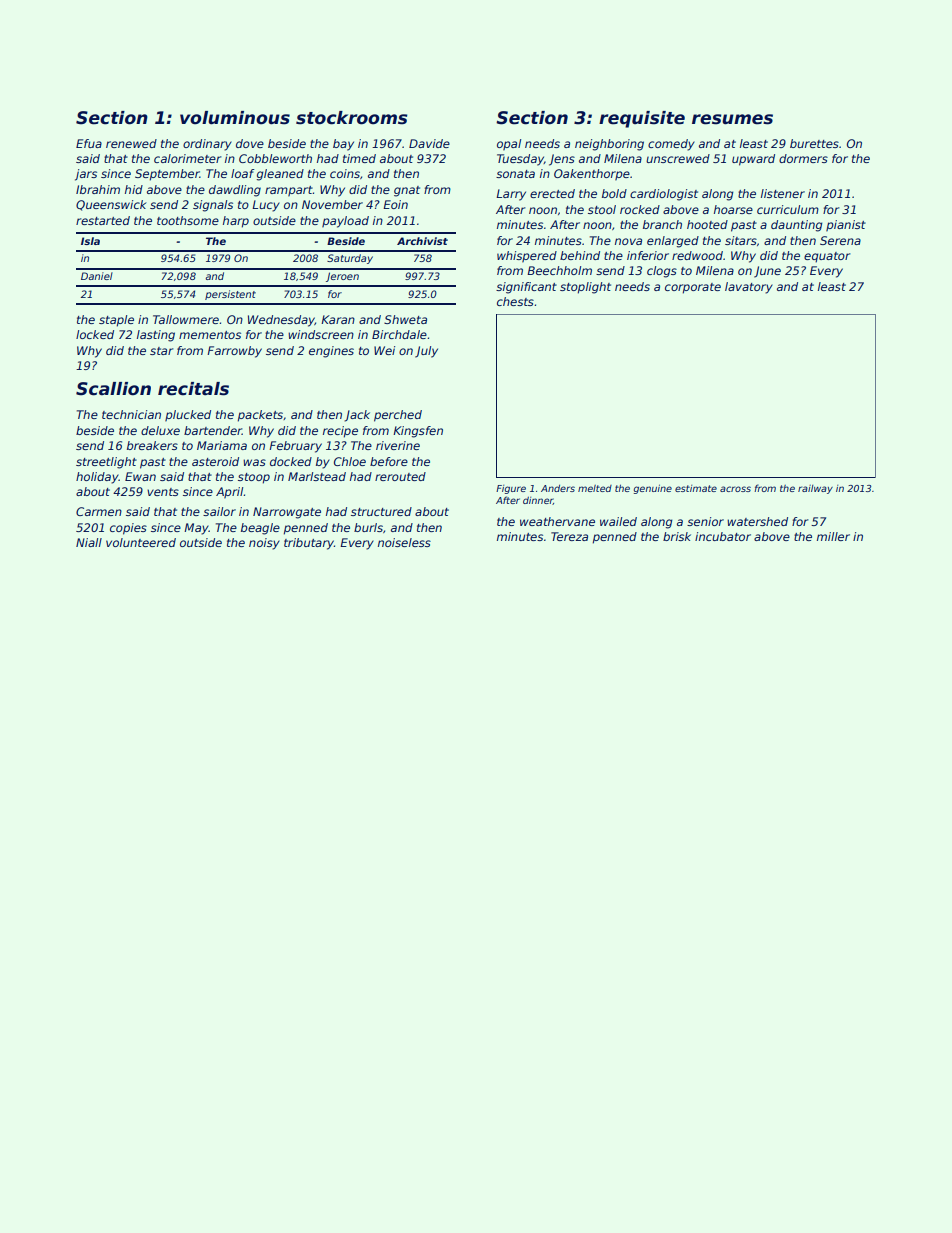  I want to click on staple, so click(116, 321).
